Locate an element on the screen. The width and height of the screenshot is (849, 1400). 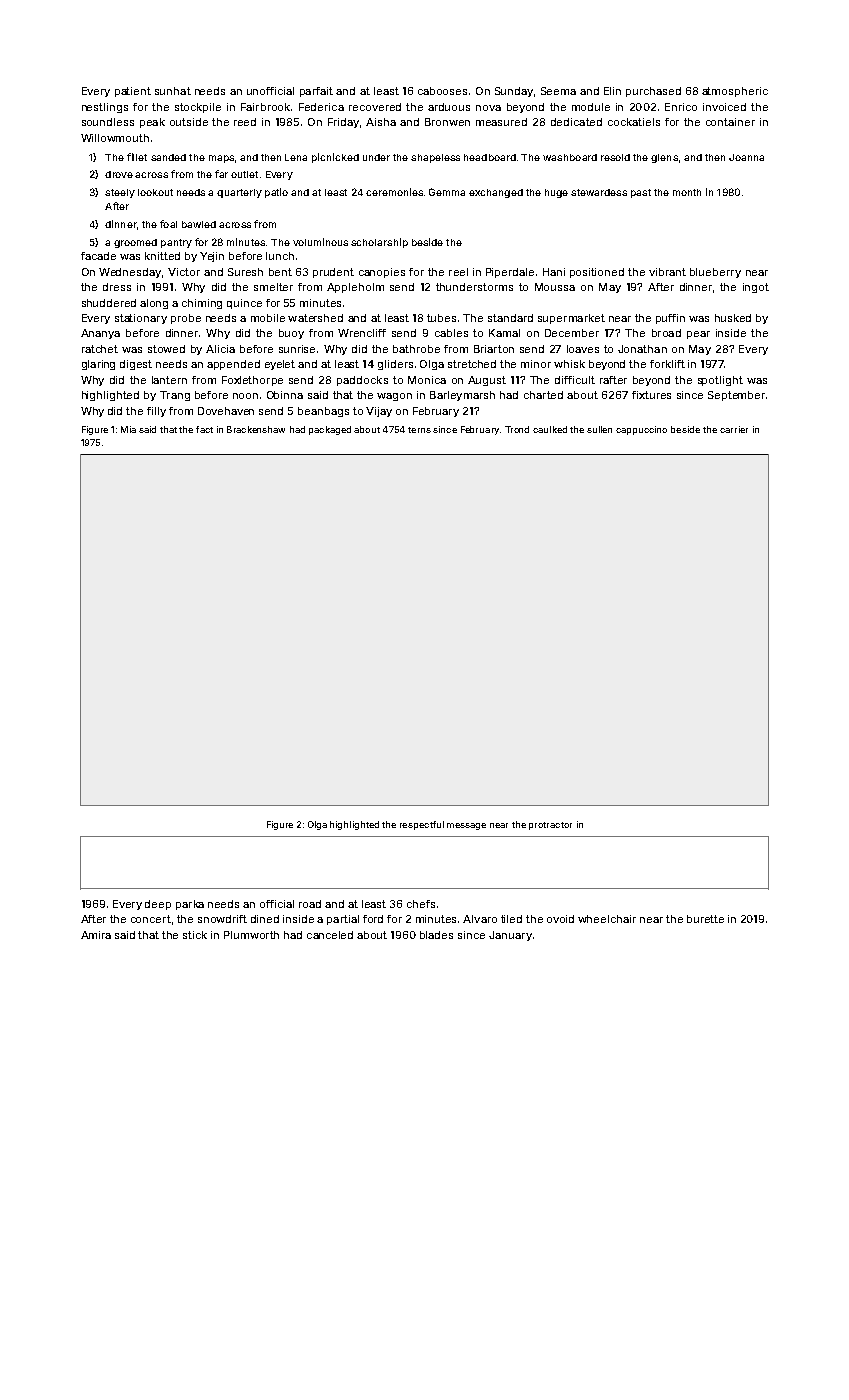
dined is located at coordinates (265, 919).
